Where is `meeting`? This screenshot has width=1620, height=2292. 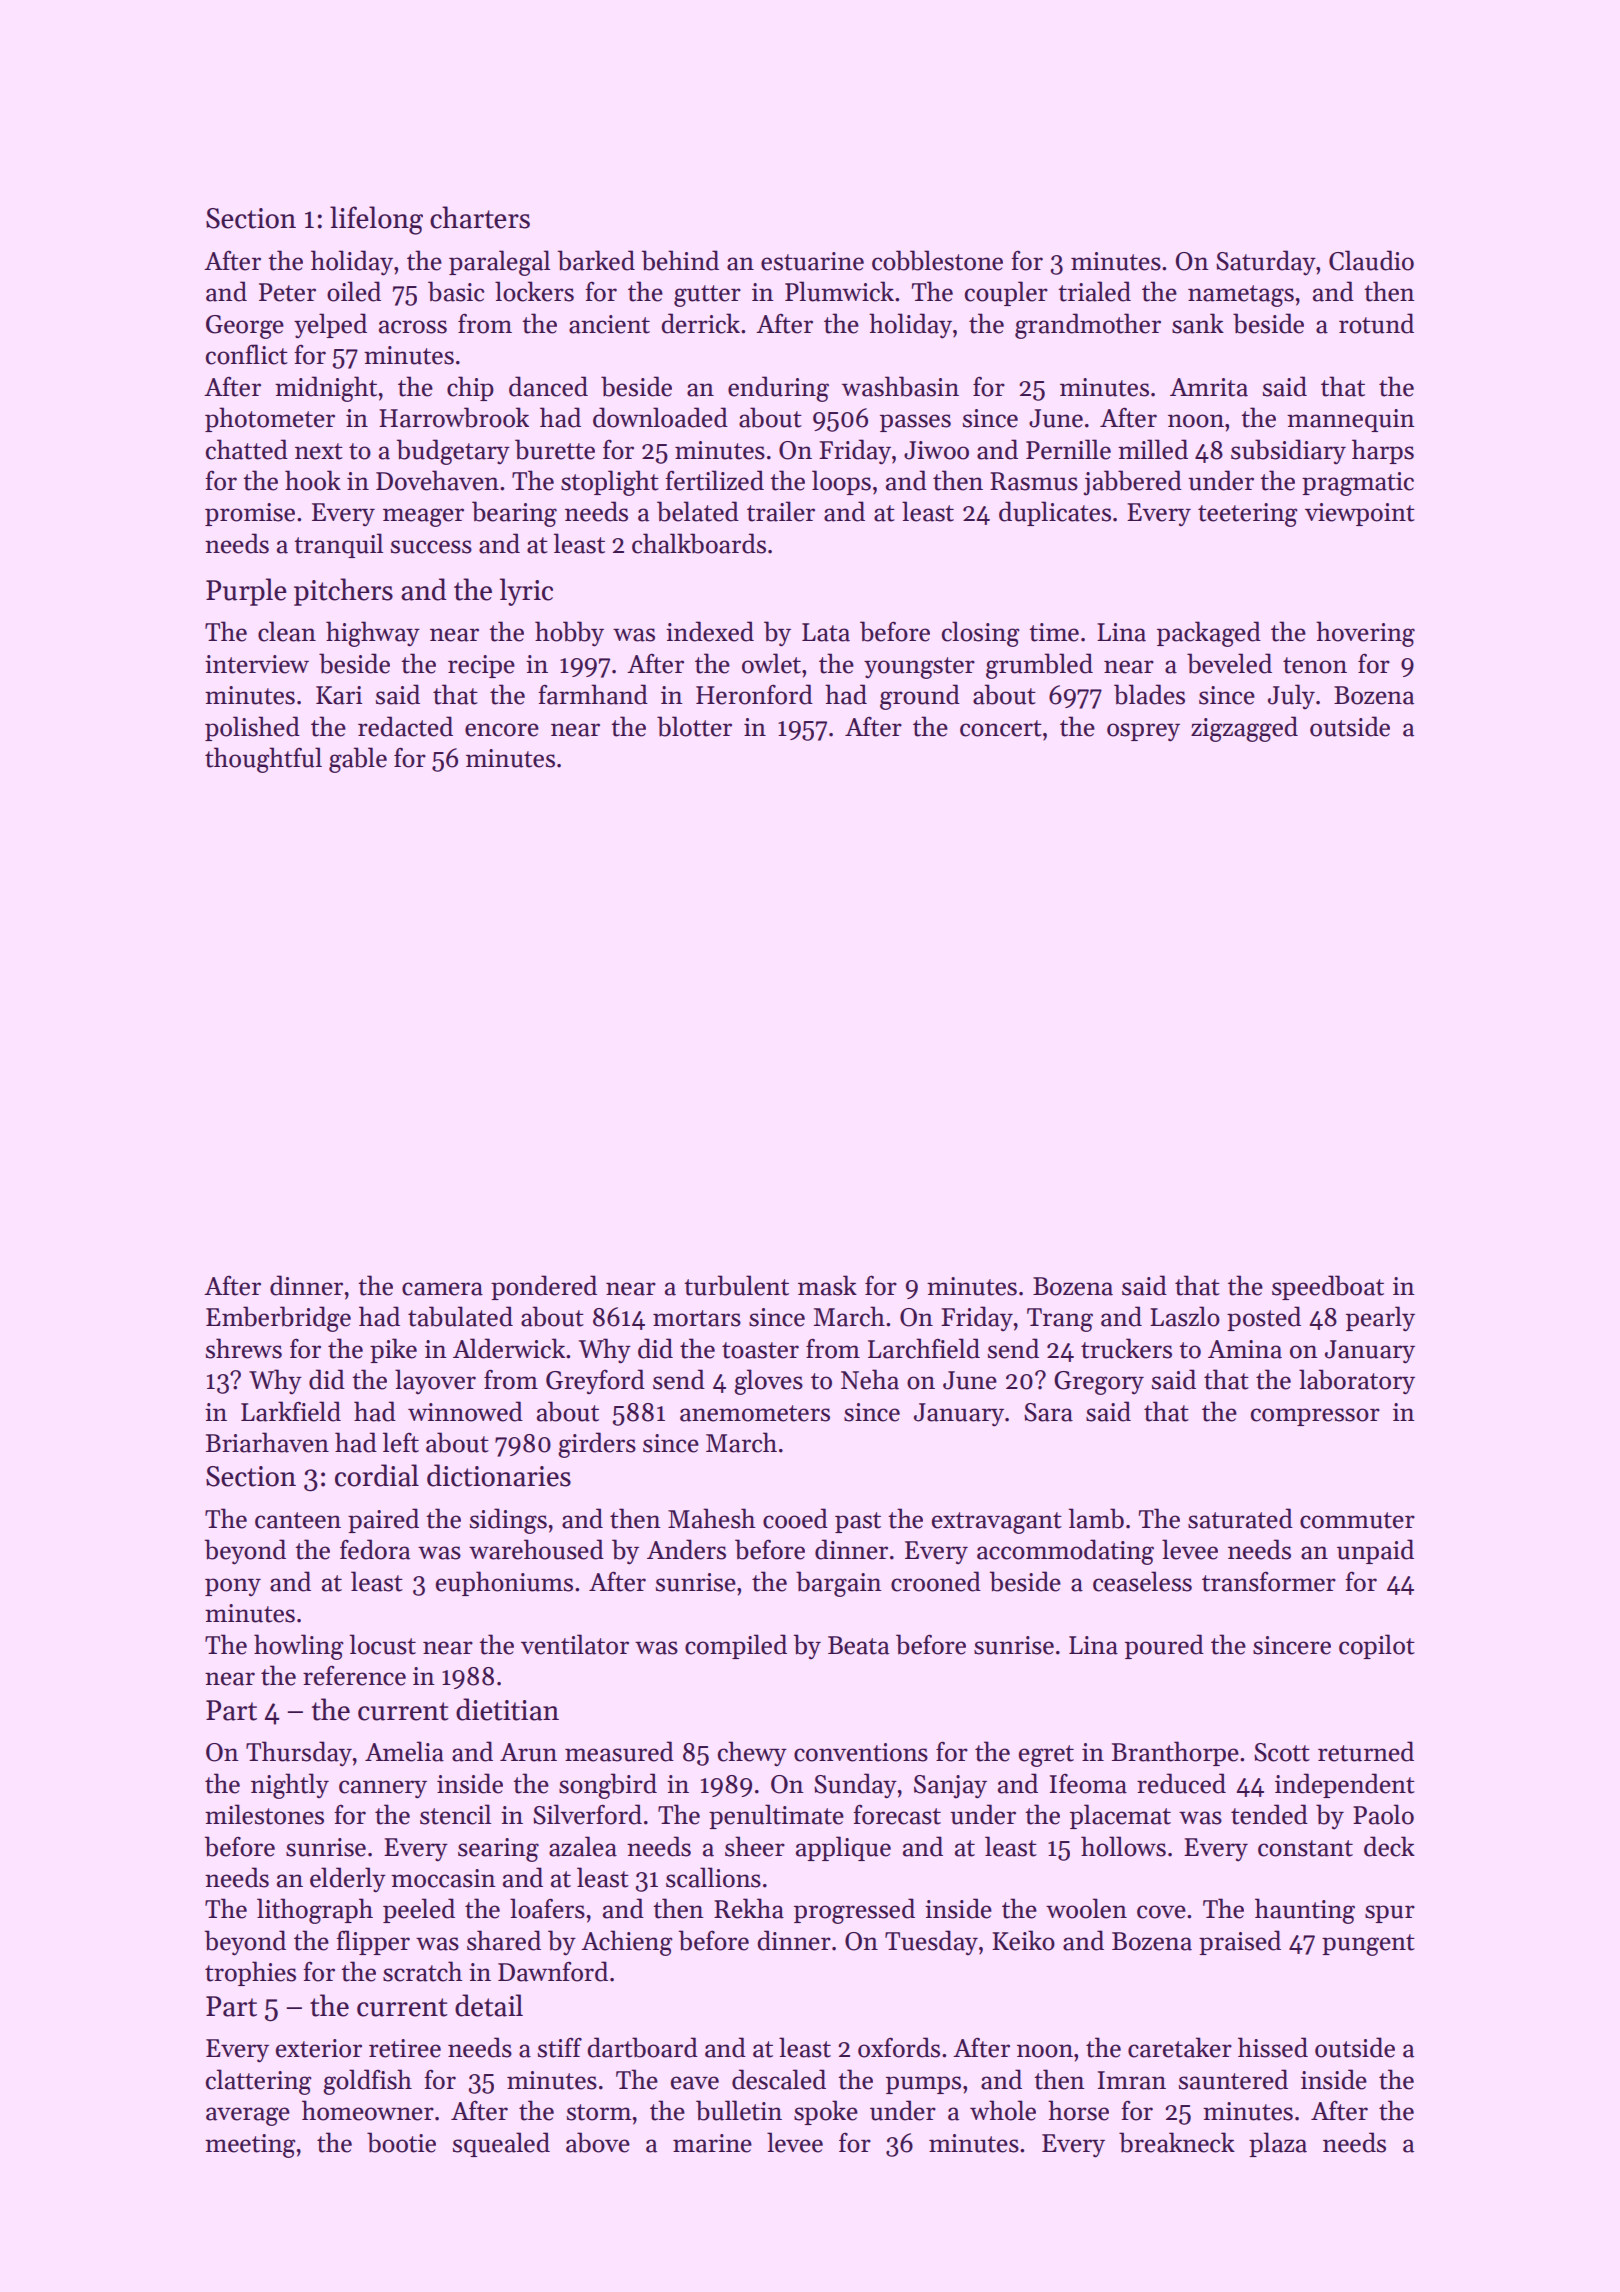
meeting is located at coordinates (250, 2146).
